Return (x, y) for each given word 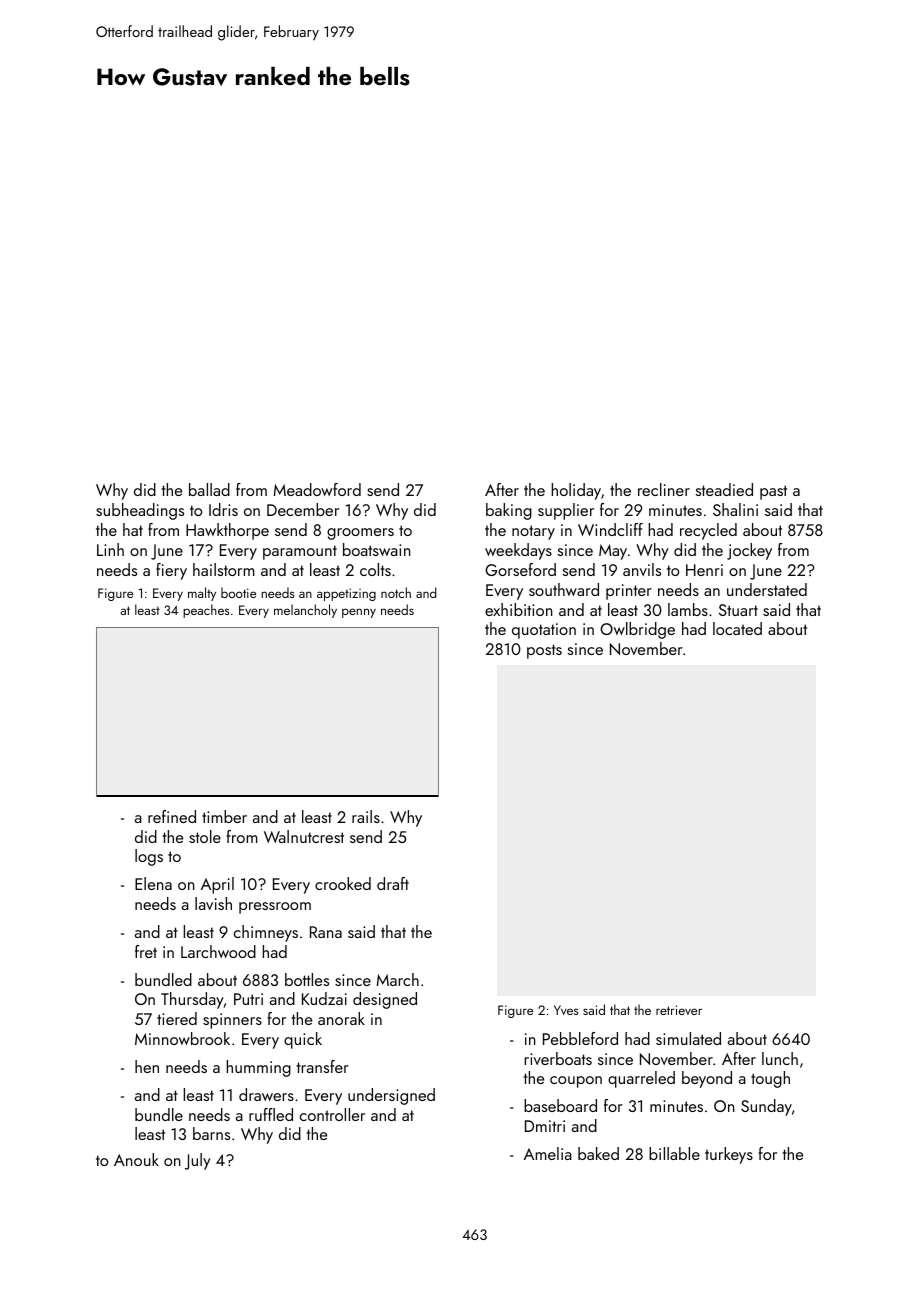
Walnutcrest (304, 836)
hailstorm (224, 569)
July (198, 1161)
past (773, 492)
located (737, 628)
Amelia (548, 1153)
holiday (576, 491)
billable (674, 1153)
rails (366, 816)
